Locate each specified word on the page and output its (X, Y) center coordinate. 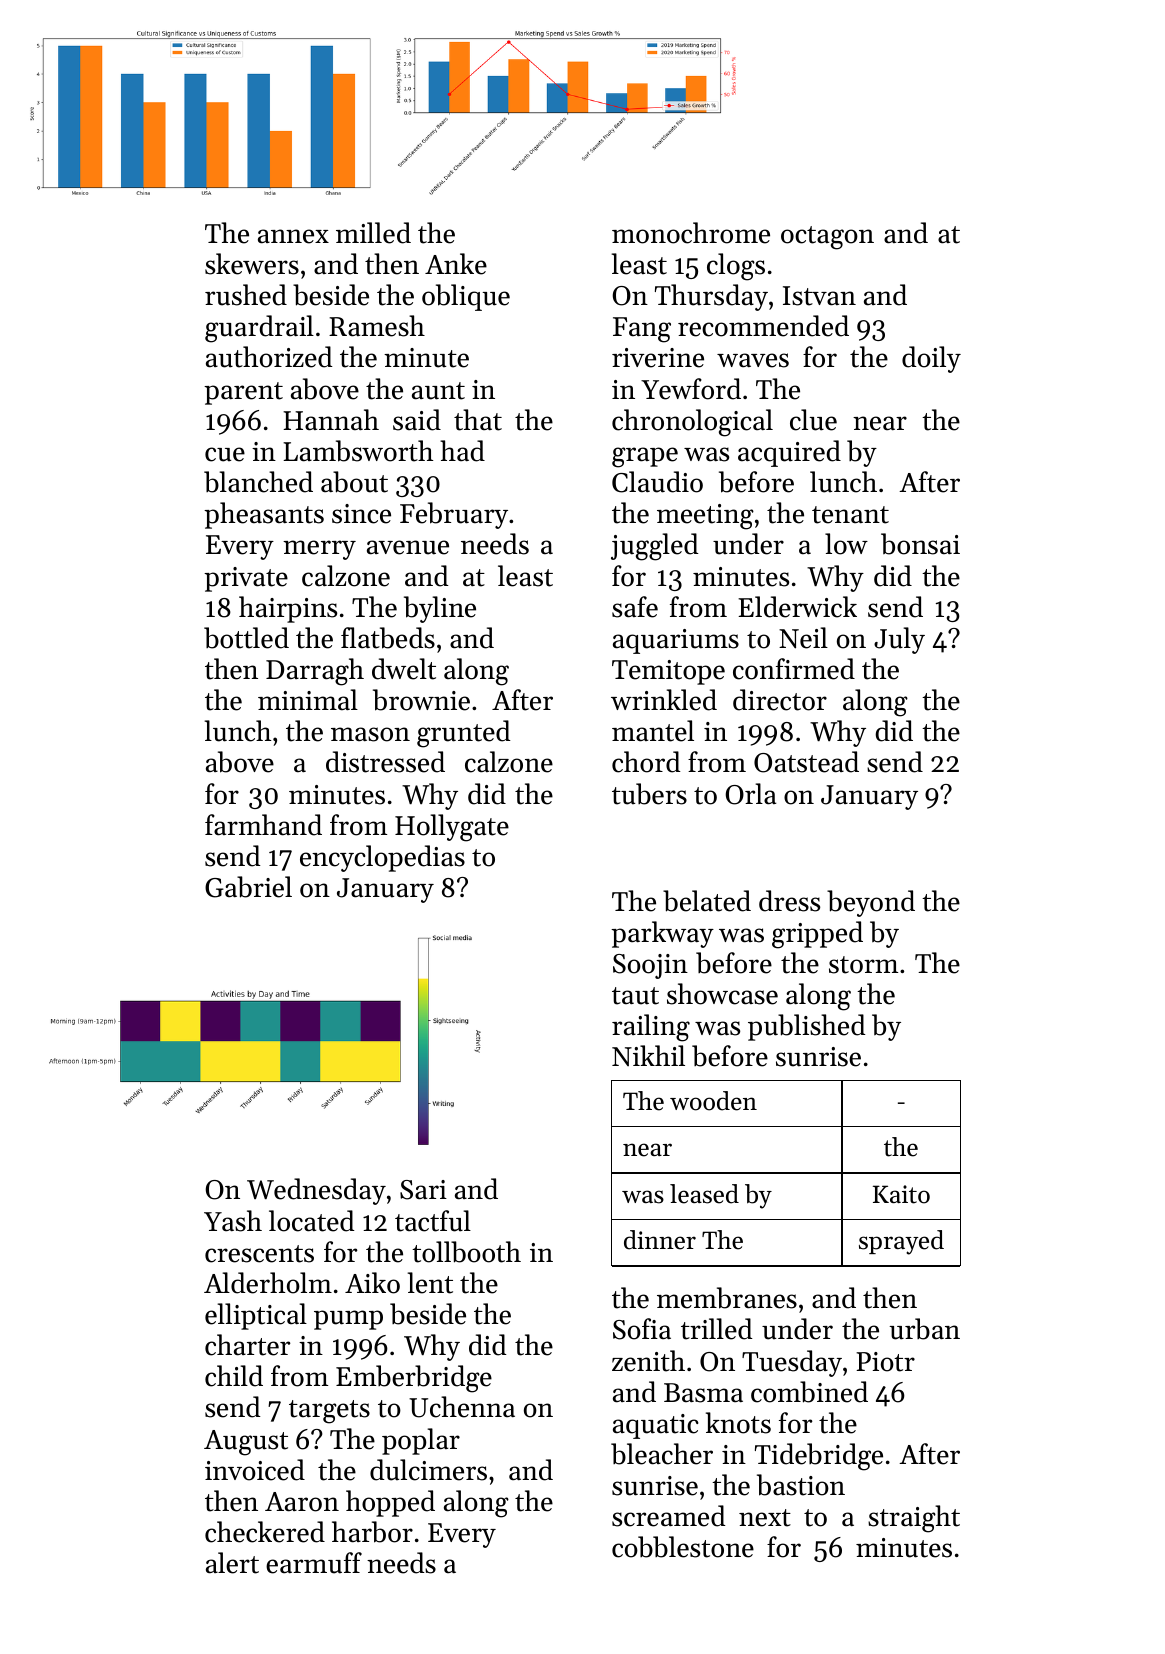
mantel (653, 731)
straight (914, 1519)
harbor (372, 1532)
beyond (871, 903)
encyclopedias (382, 858)
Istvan (819, 296)
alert (232, 1563)
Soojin (650, 966)
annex (293, 236)
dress (789, 901)
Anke (456, 264)
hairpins (288, 609)
